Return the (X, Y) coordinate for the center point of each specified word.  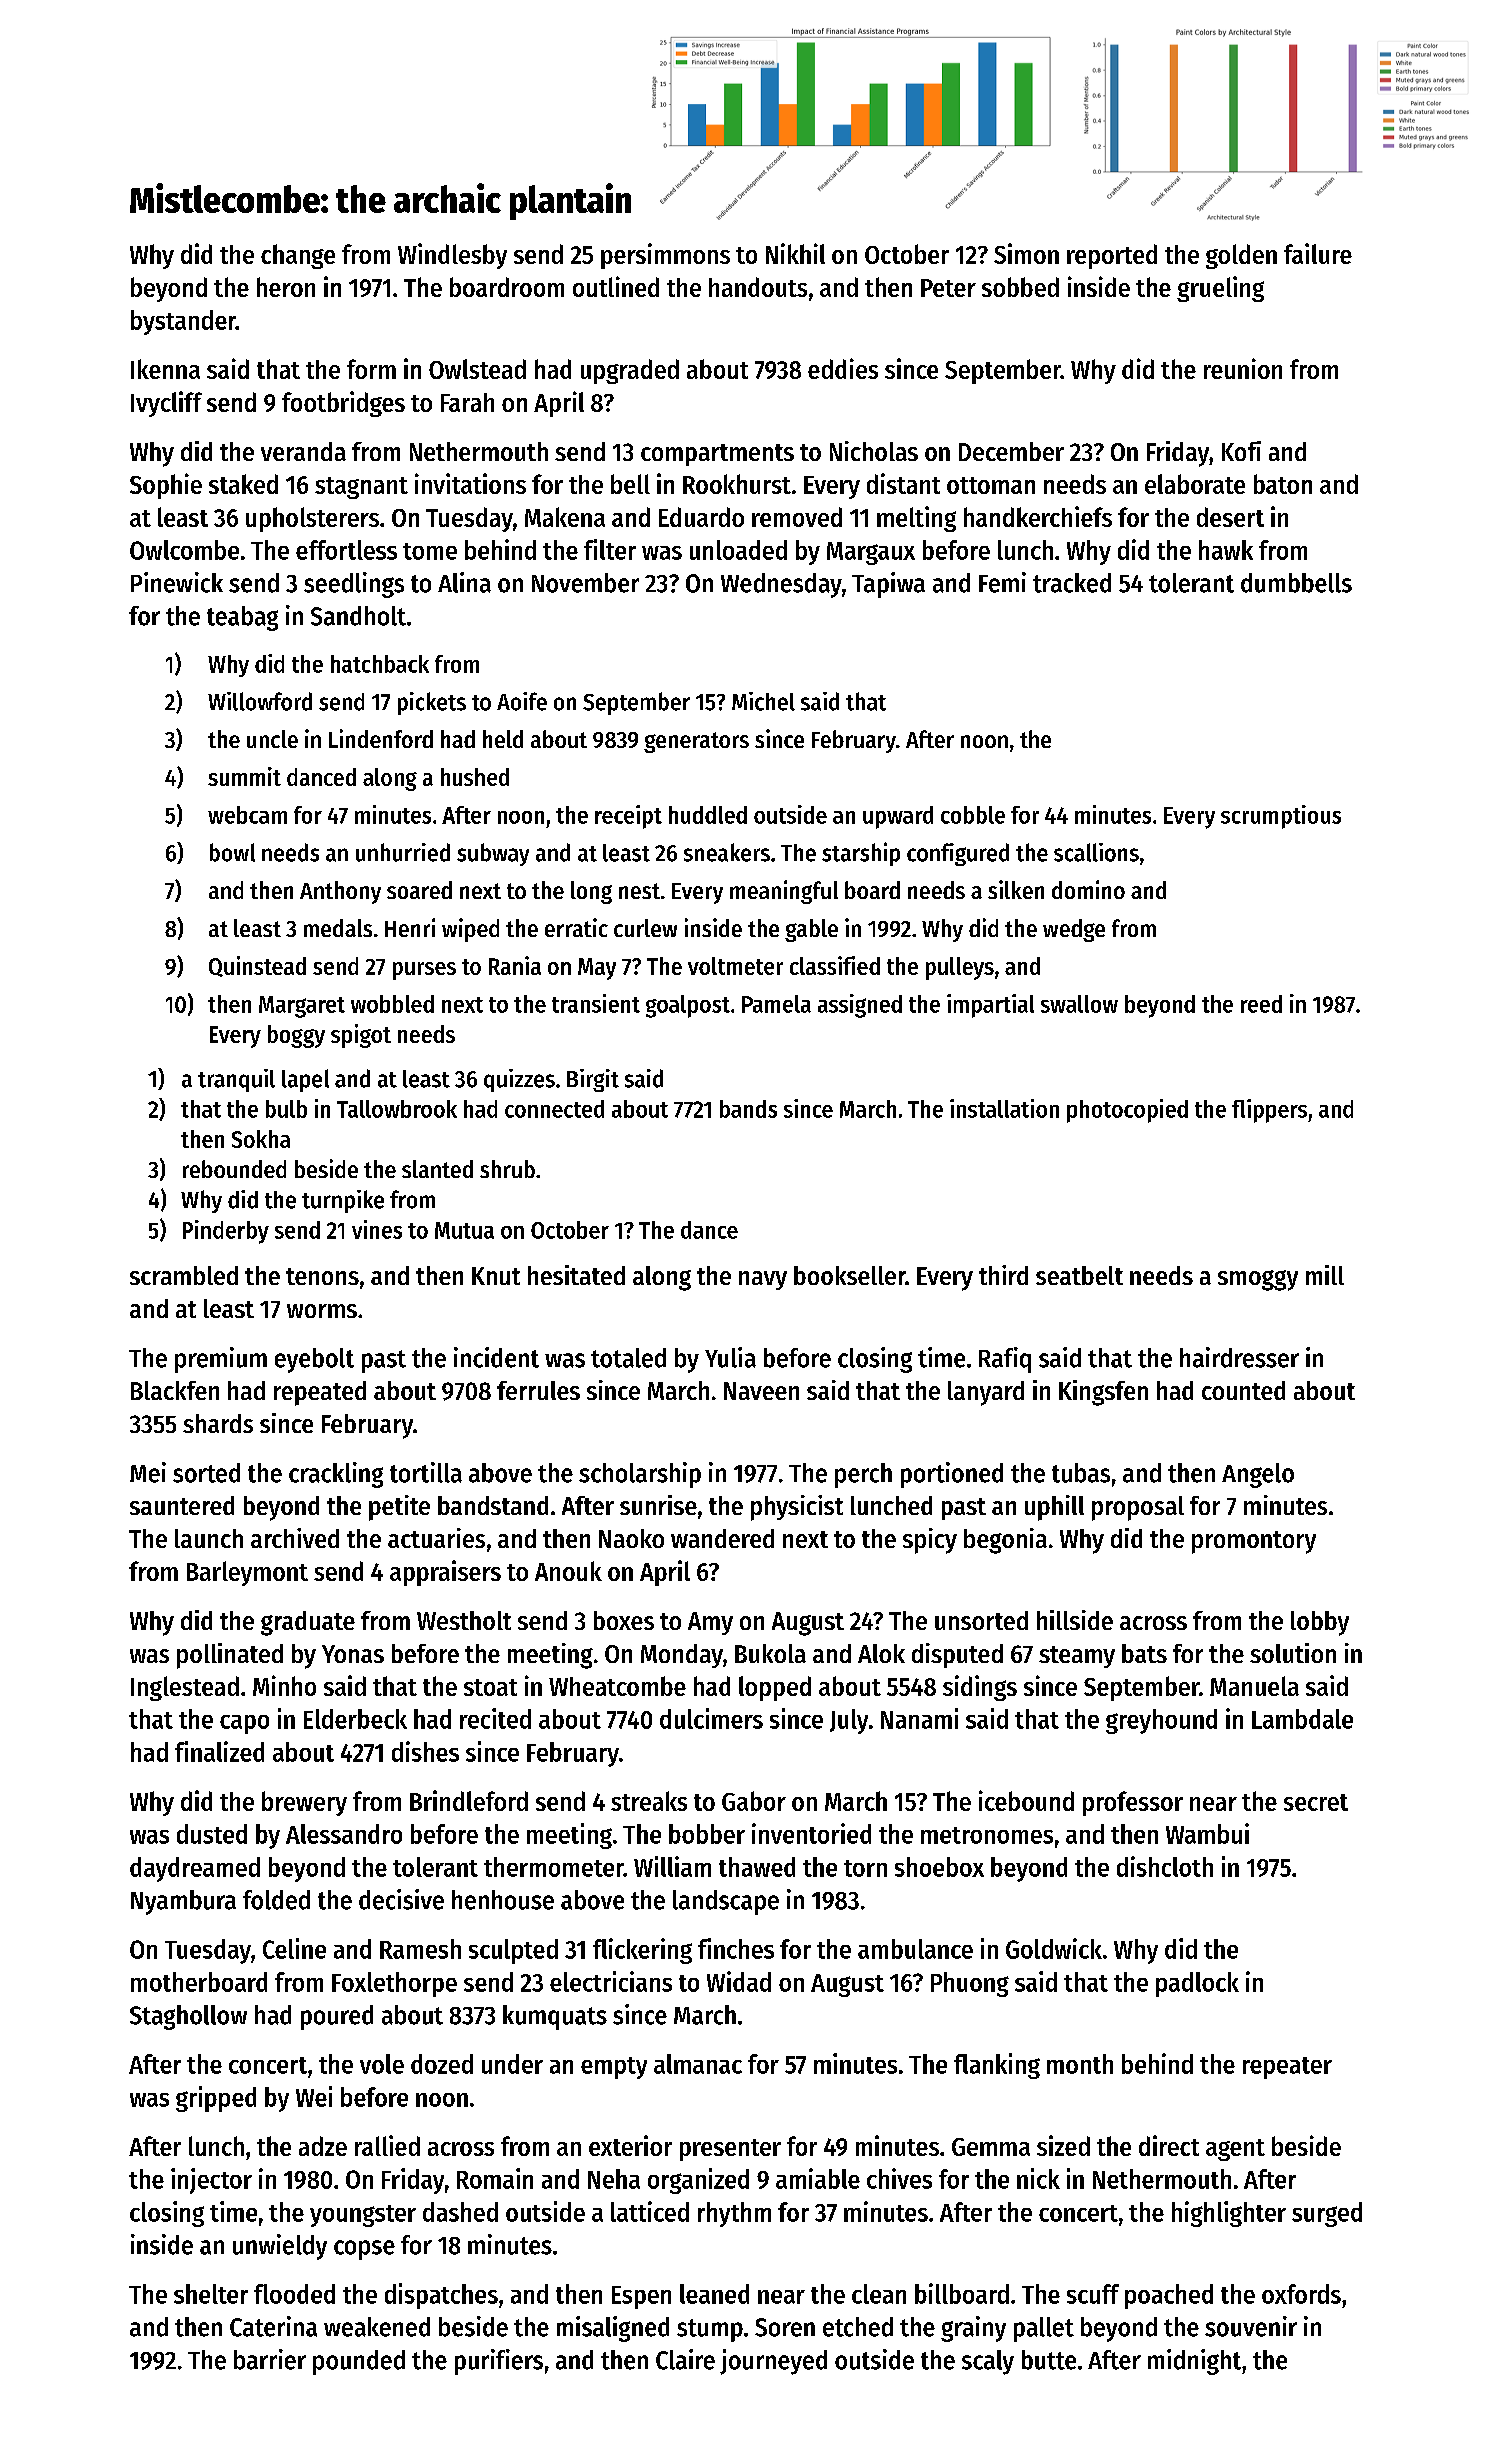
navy (763, 1280)
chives (899, 2178)
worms (322, 1311)
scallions (1096, 852)
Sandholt (358, 616)
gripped (216, 2099)
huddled (708, 815)
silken (1016, 889)
